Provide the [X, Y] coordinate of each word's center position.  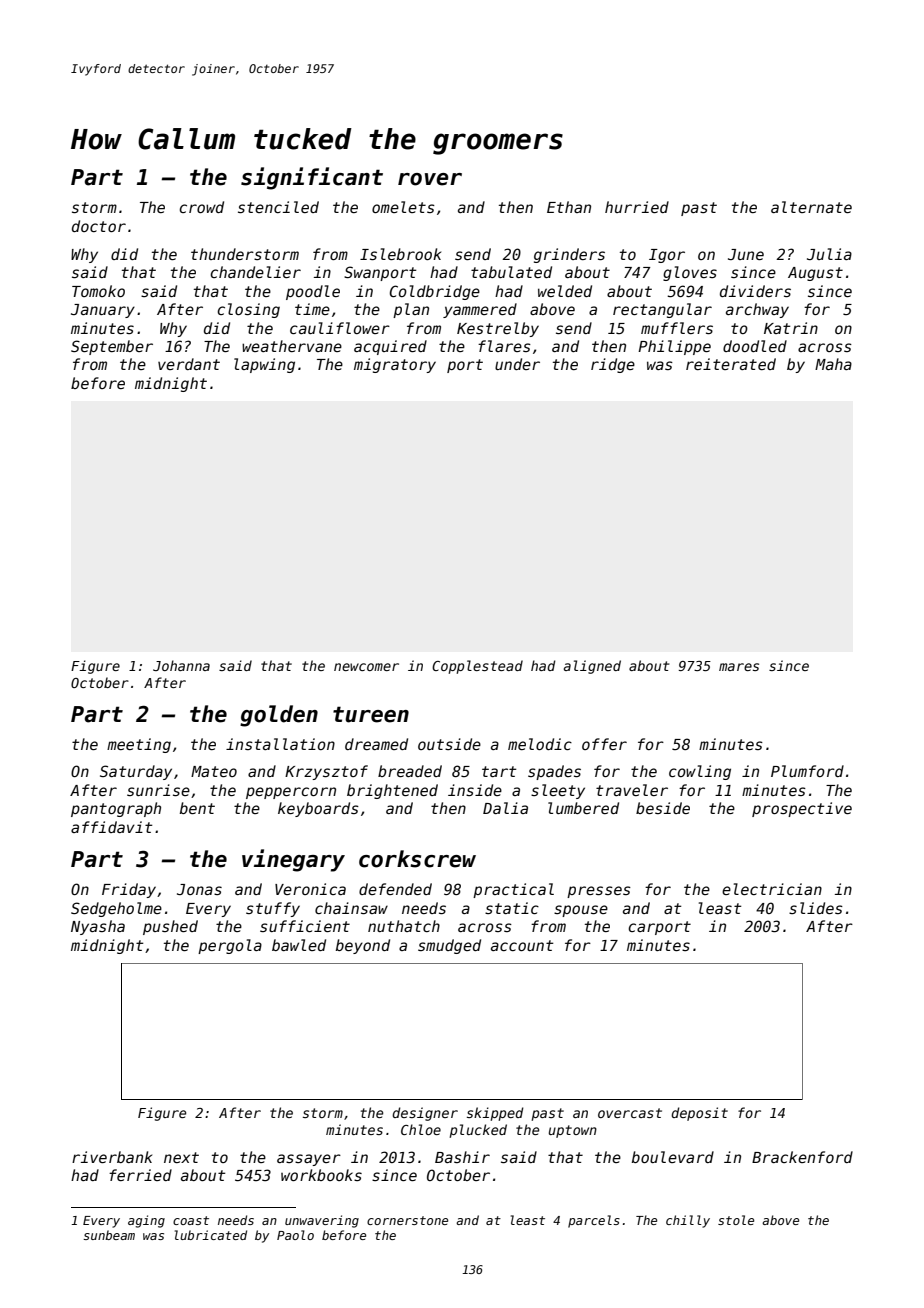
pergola [230, 946]
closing [248, 310]
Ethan [569, 207]
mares [739, 667]
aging [146, 1221]
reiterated [731, 364]
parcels [594, 1221]
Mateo [214, 771]
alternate [811, 207]
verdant [189, 364]
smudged [449, 946]
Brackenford [802, 1157]
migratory [395, 365]
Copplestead [477, 667]
